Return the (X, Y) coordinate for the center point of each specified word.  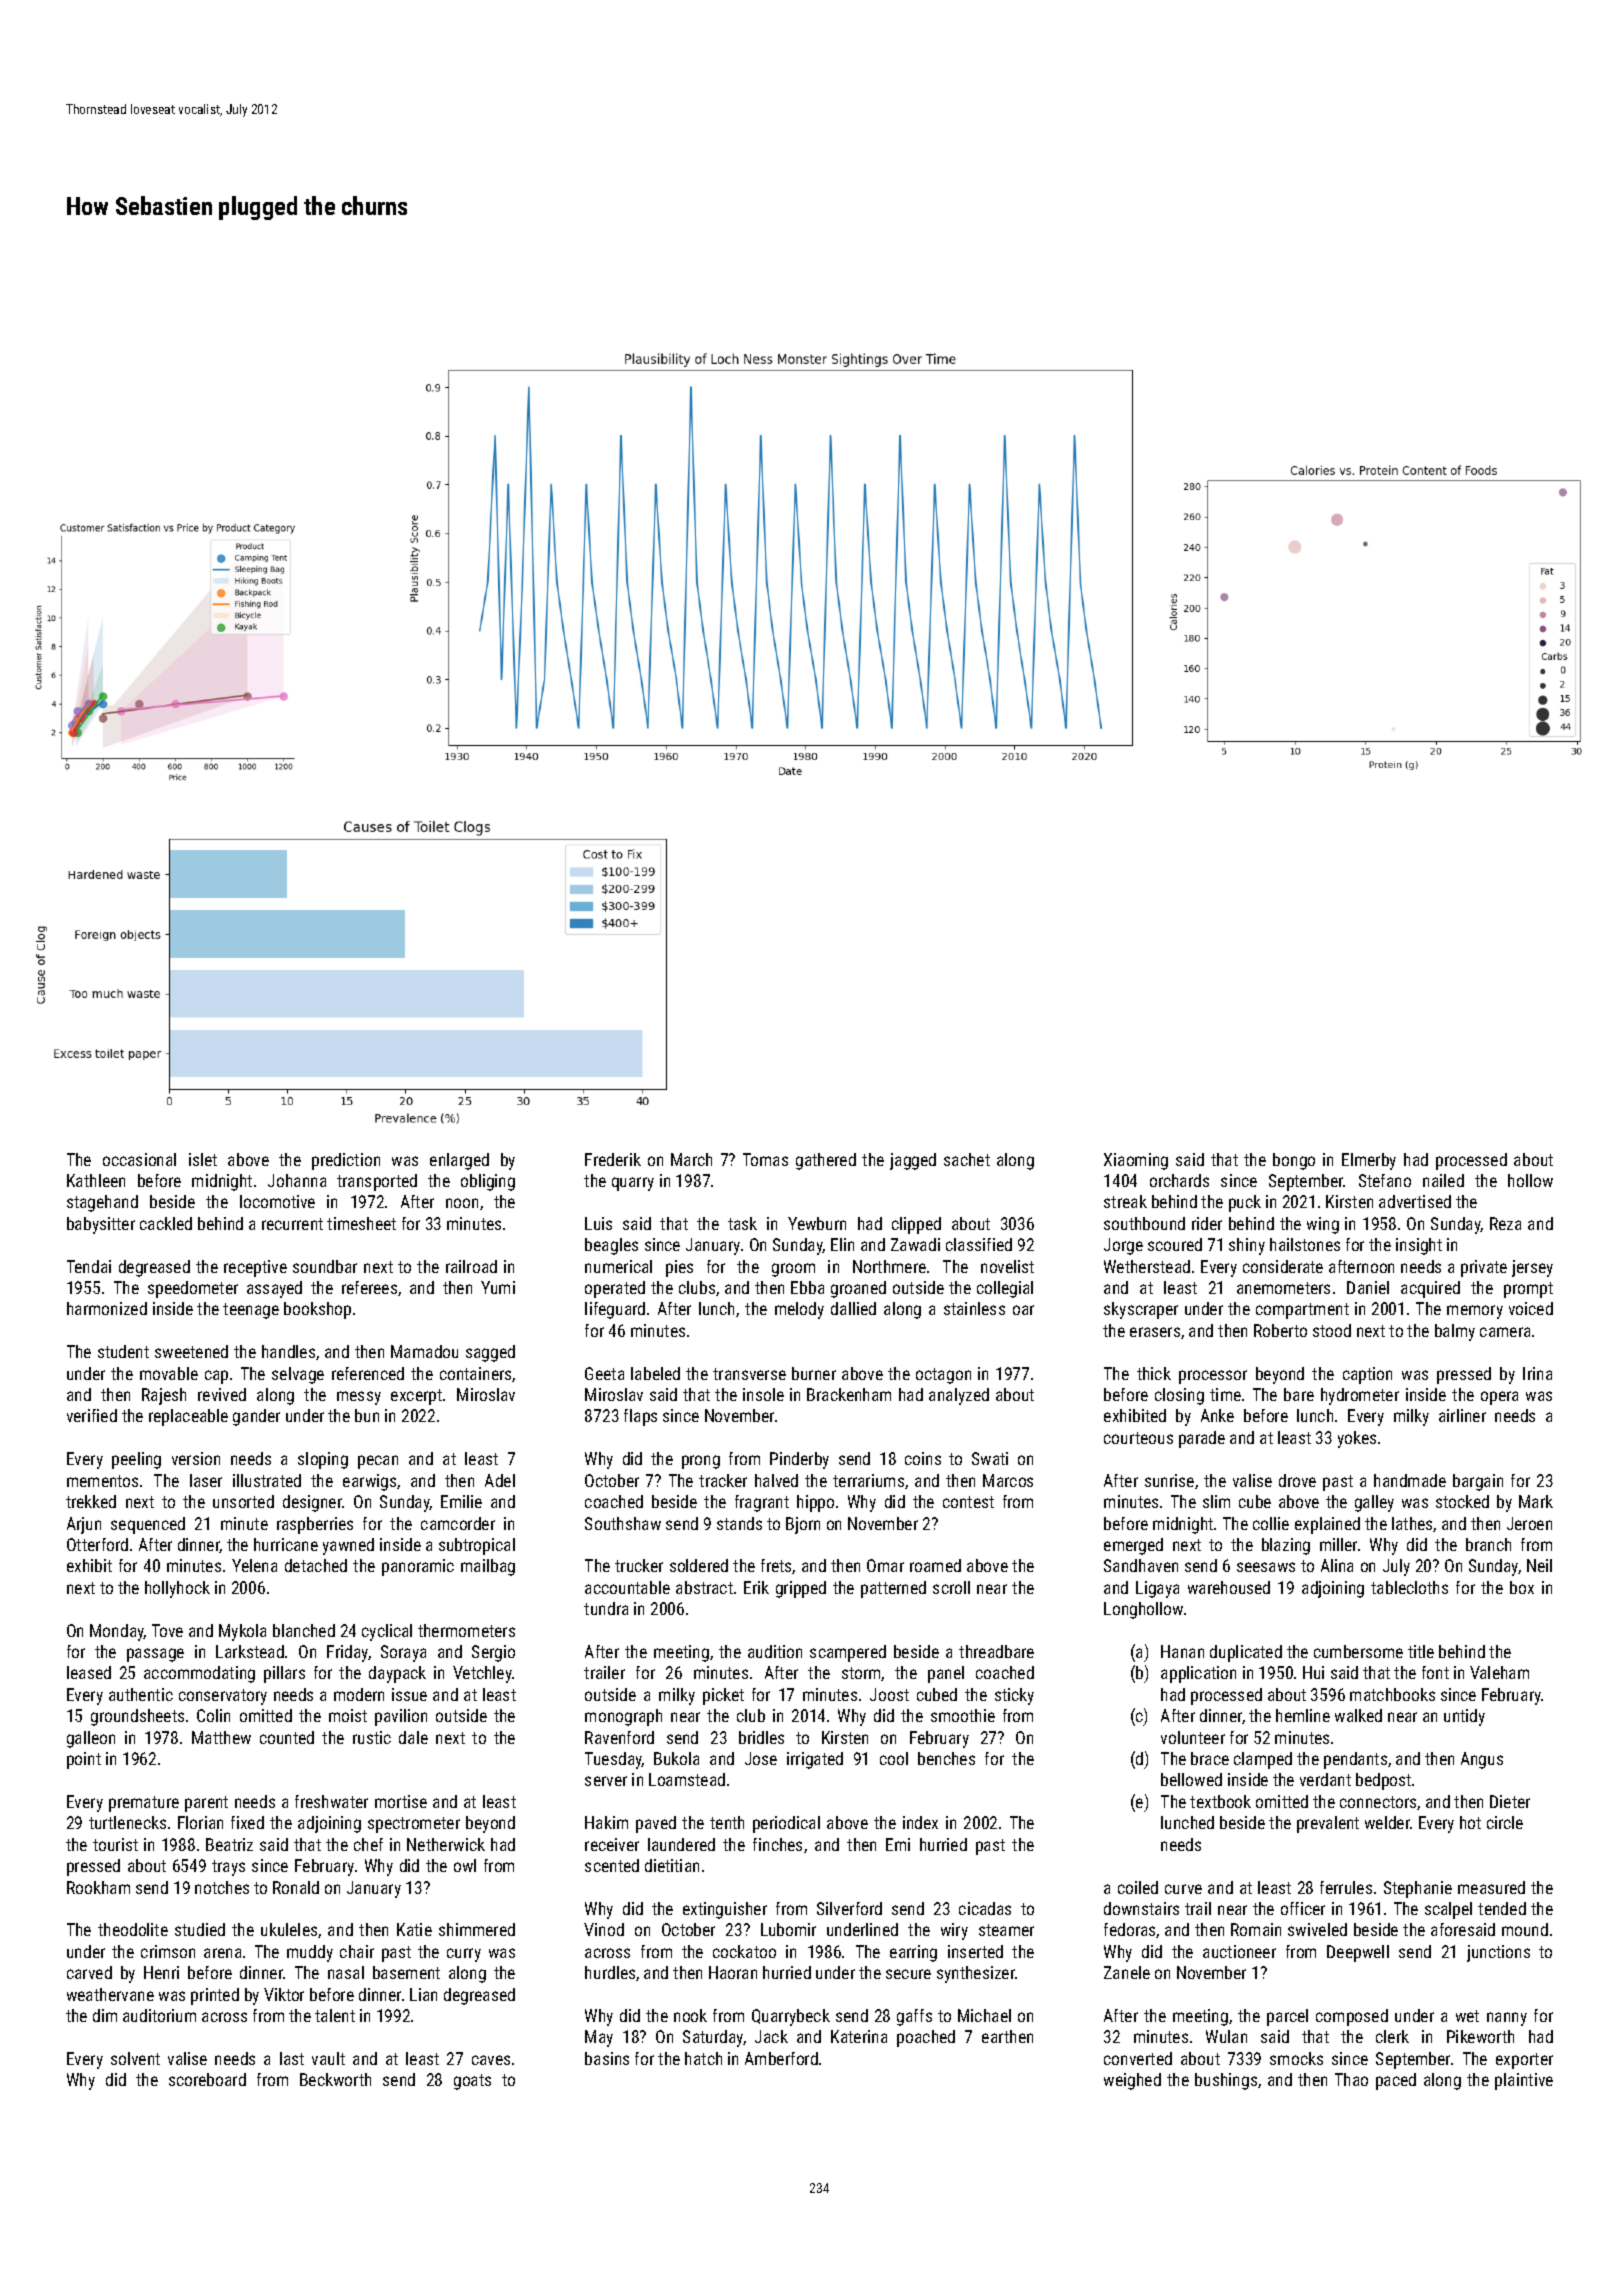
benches (946, 1758)
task (742, 1223)
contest (968, 1502)
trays (228, 1868)
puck (1245, 1203)
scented (612, 1865)
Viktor (284, 1994)
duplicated (1246, 1653)
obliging (488, 1182)
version (196, 1458)
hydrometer (1360, 1396)
